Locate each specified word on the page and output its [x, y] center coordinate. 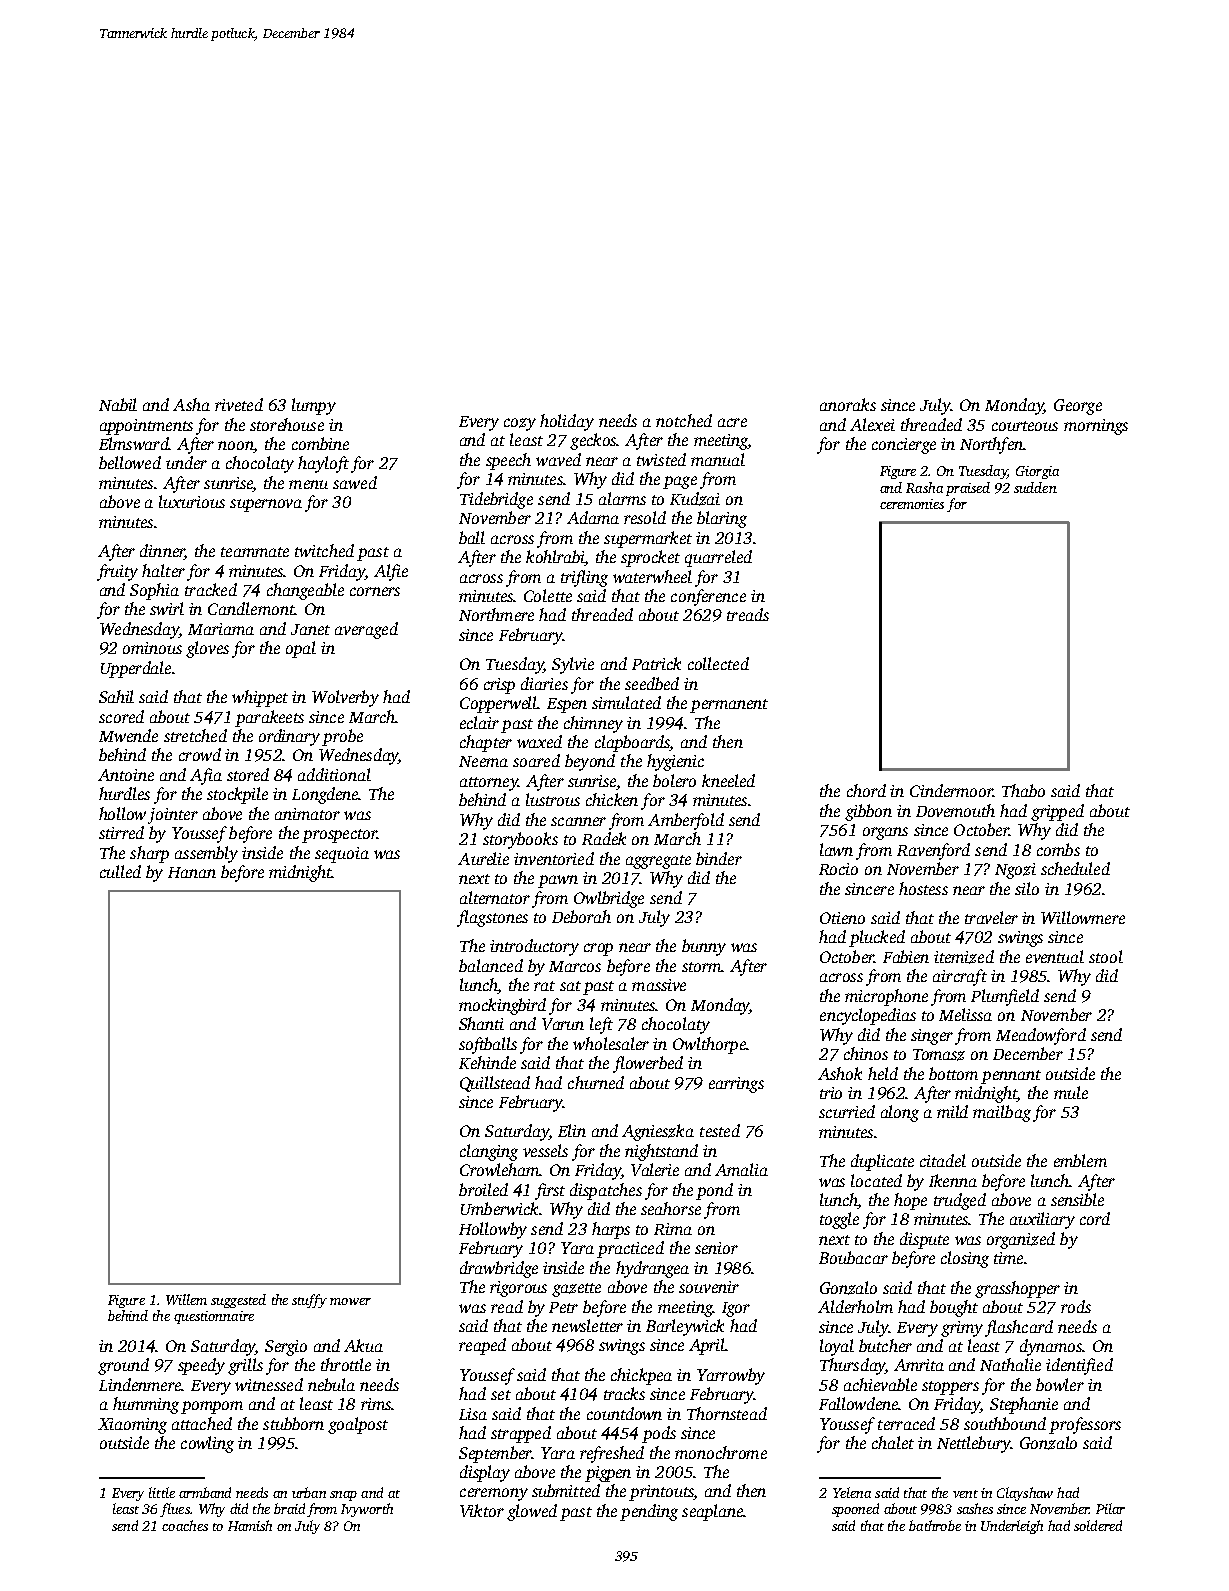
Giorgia [1037, 472]
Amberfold [686, 821]
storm [701, 967]
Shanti [481, 1023]
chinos [866, 1053]
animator [307, 814]
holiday [567, 422]
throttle [346, 1364]
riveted [239, 404]
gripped [1057, 812]
